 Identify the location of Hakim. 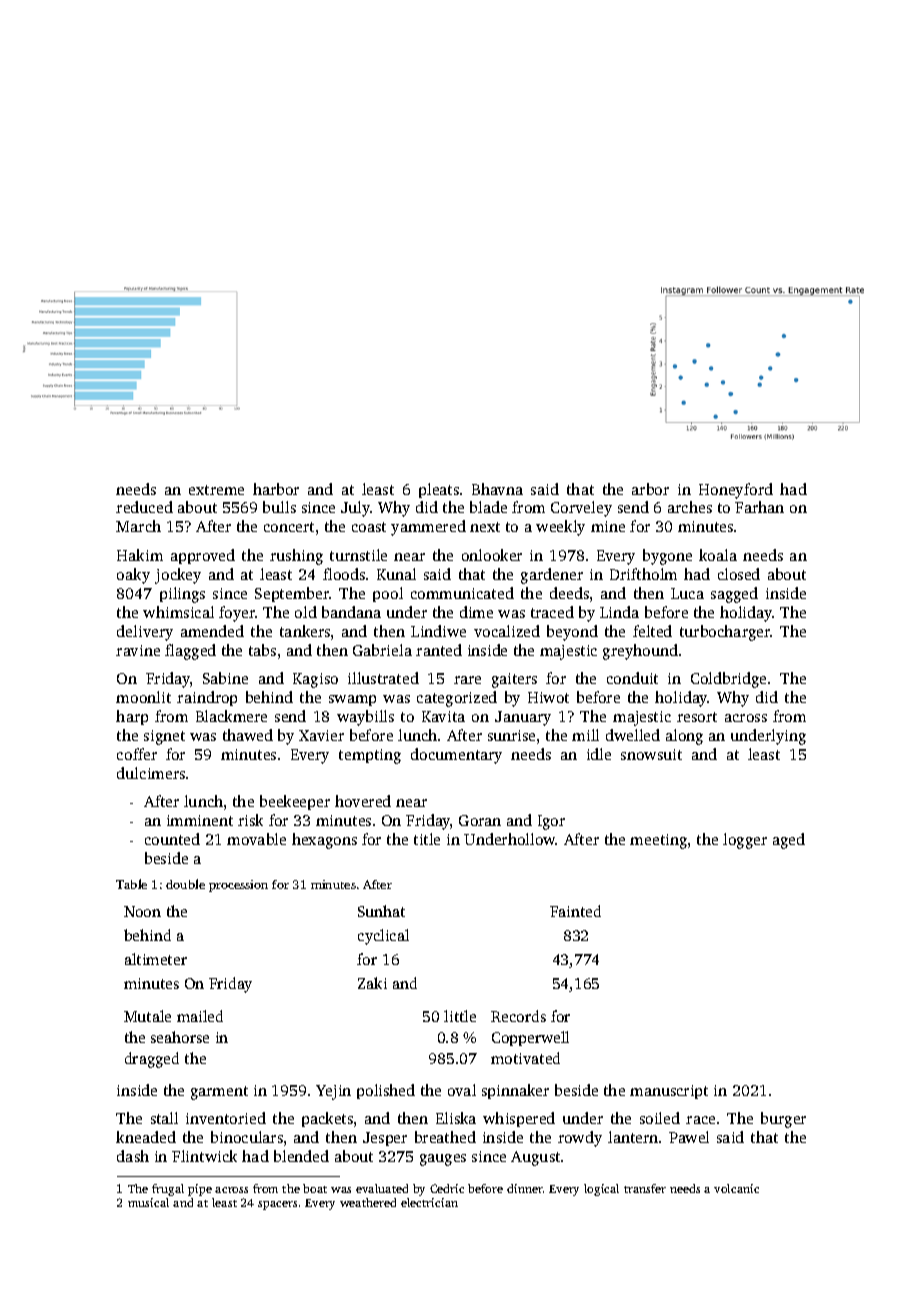
(140, 555).
